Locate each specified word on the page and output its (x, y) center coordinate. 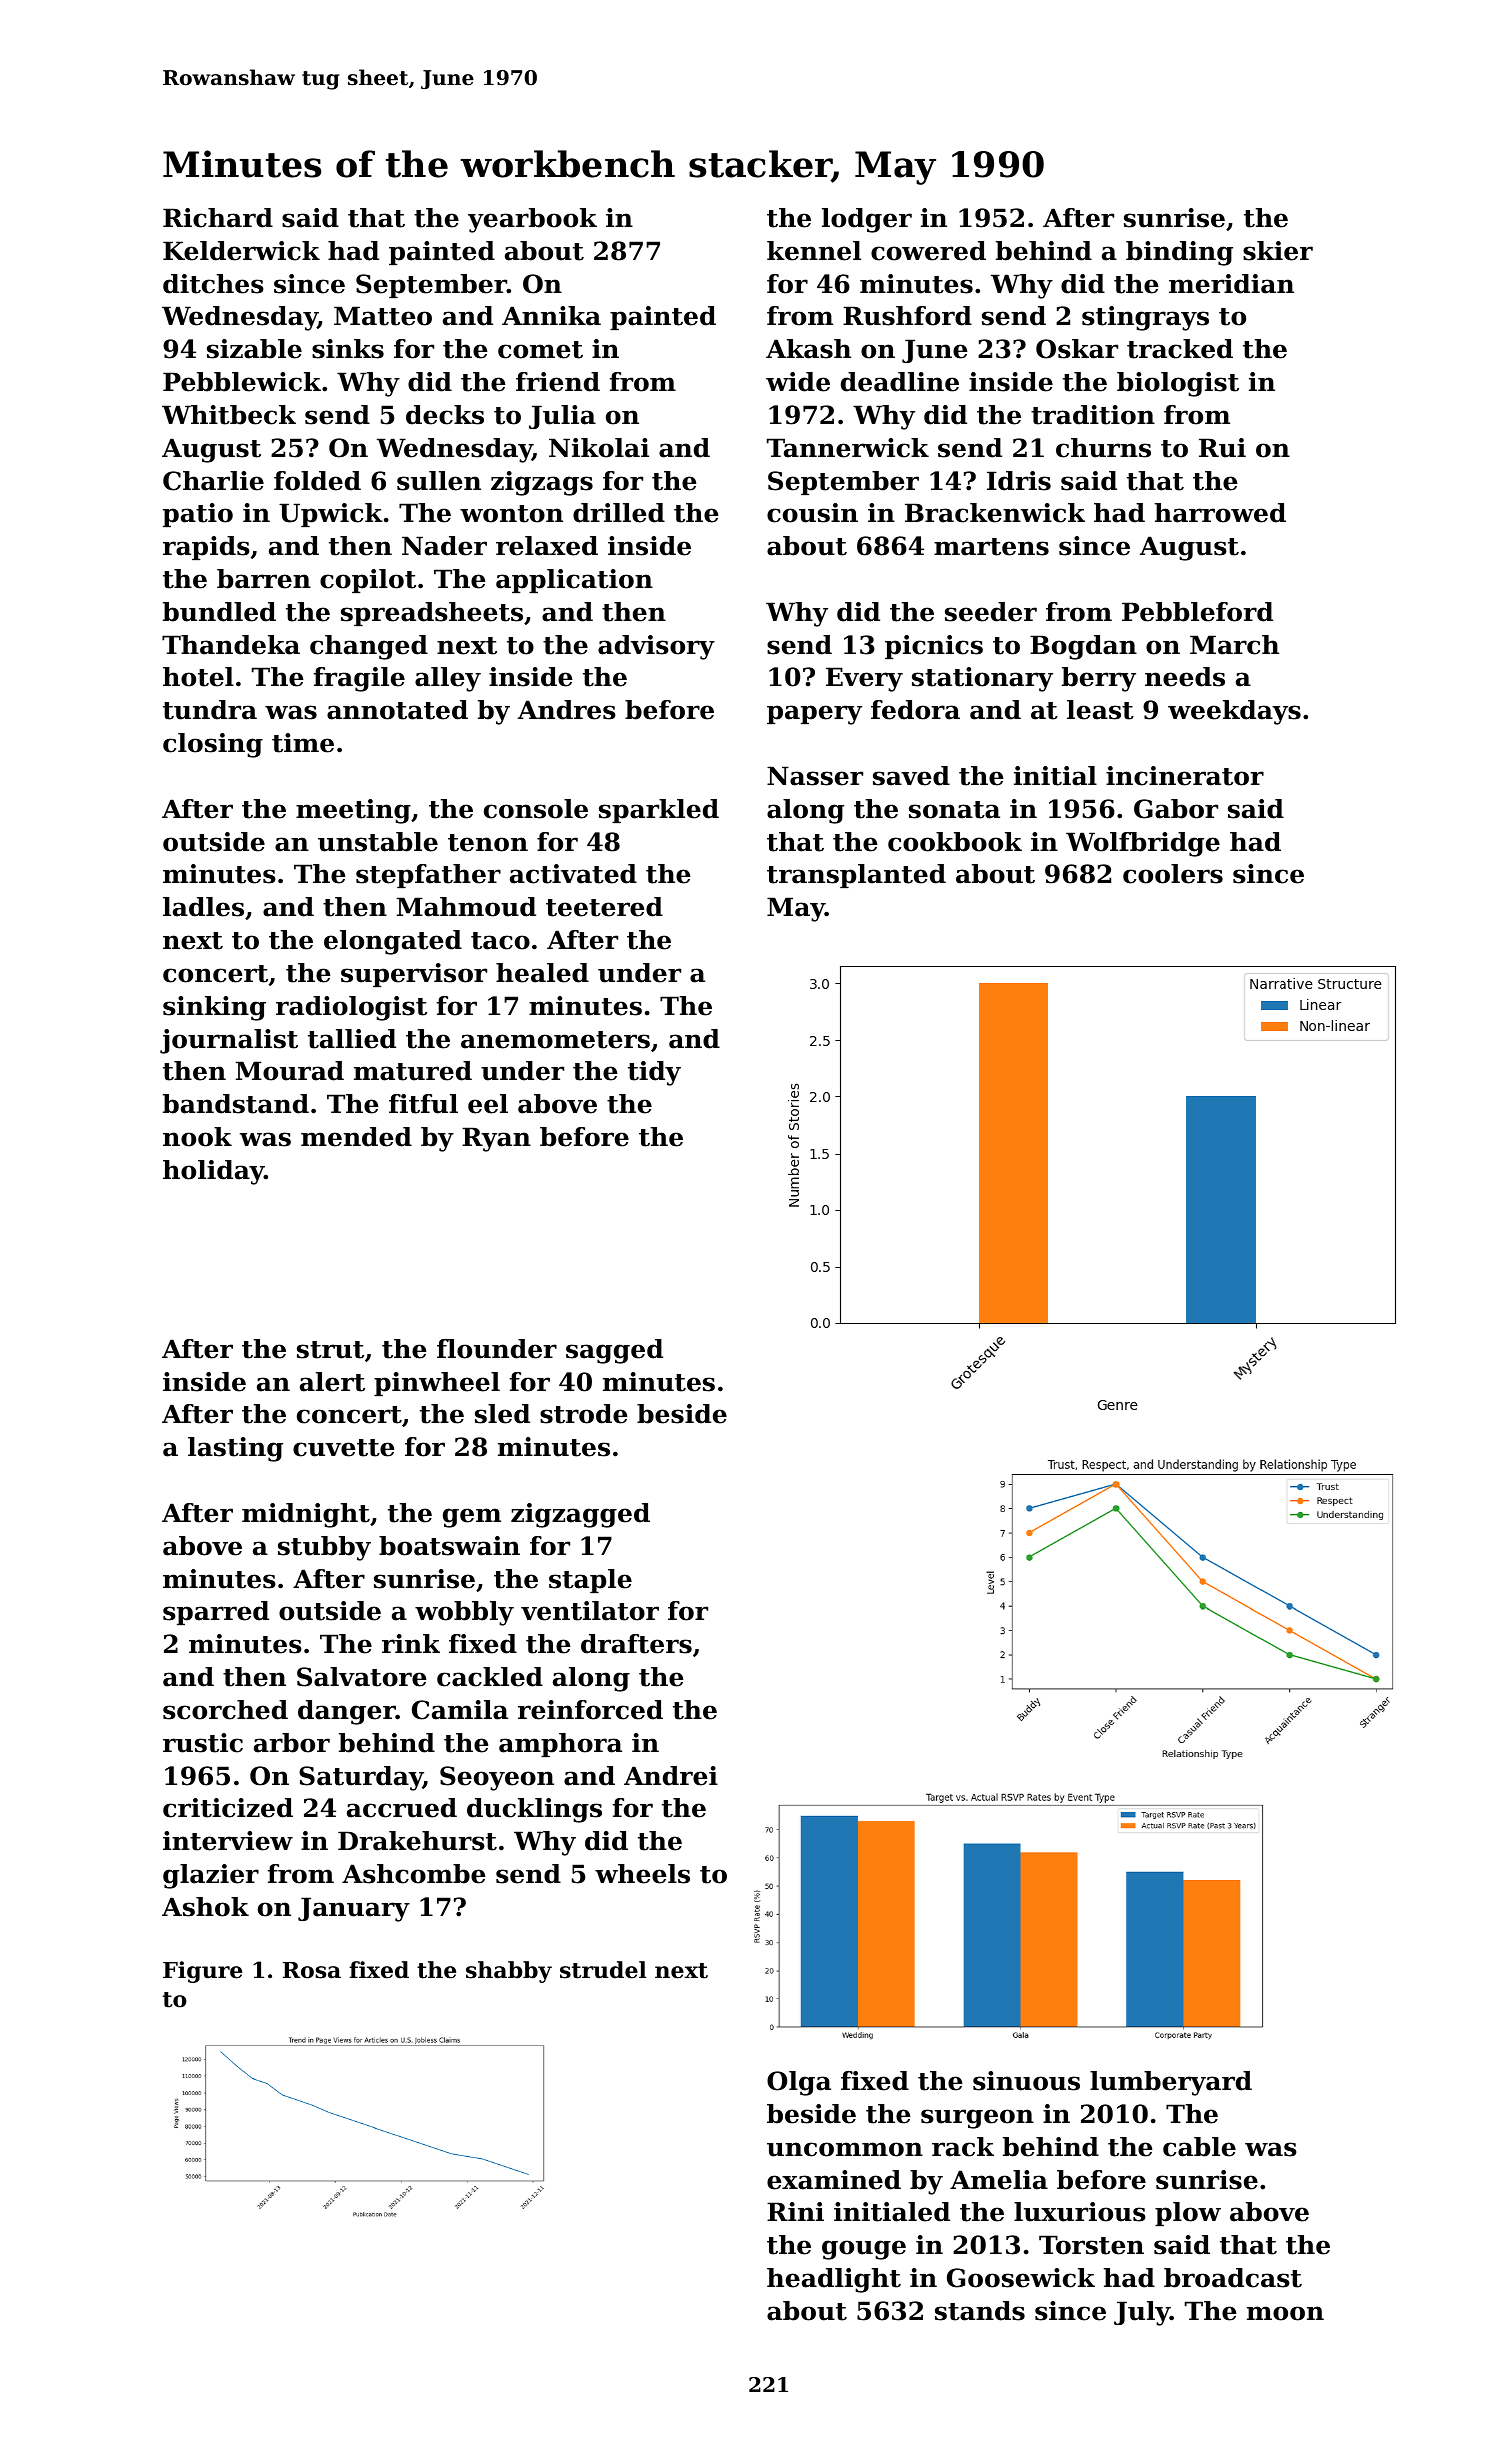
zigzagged (580, 1515)
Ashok (205, 1907)
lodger (867, 220)
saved (911, 776)
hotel (198, 677)
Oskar (1077, 349)
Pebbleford (1197, 612)
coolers (1173, 874)
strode (583, 1414)
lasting (235, 1449)
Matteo (383, 316)
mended (356, 1137)
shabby (509, 1972)
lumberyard (1171, 2083)
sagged (614, 1351)
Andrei (671, 1776)
